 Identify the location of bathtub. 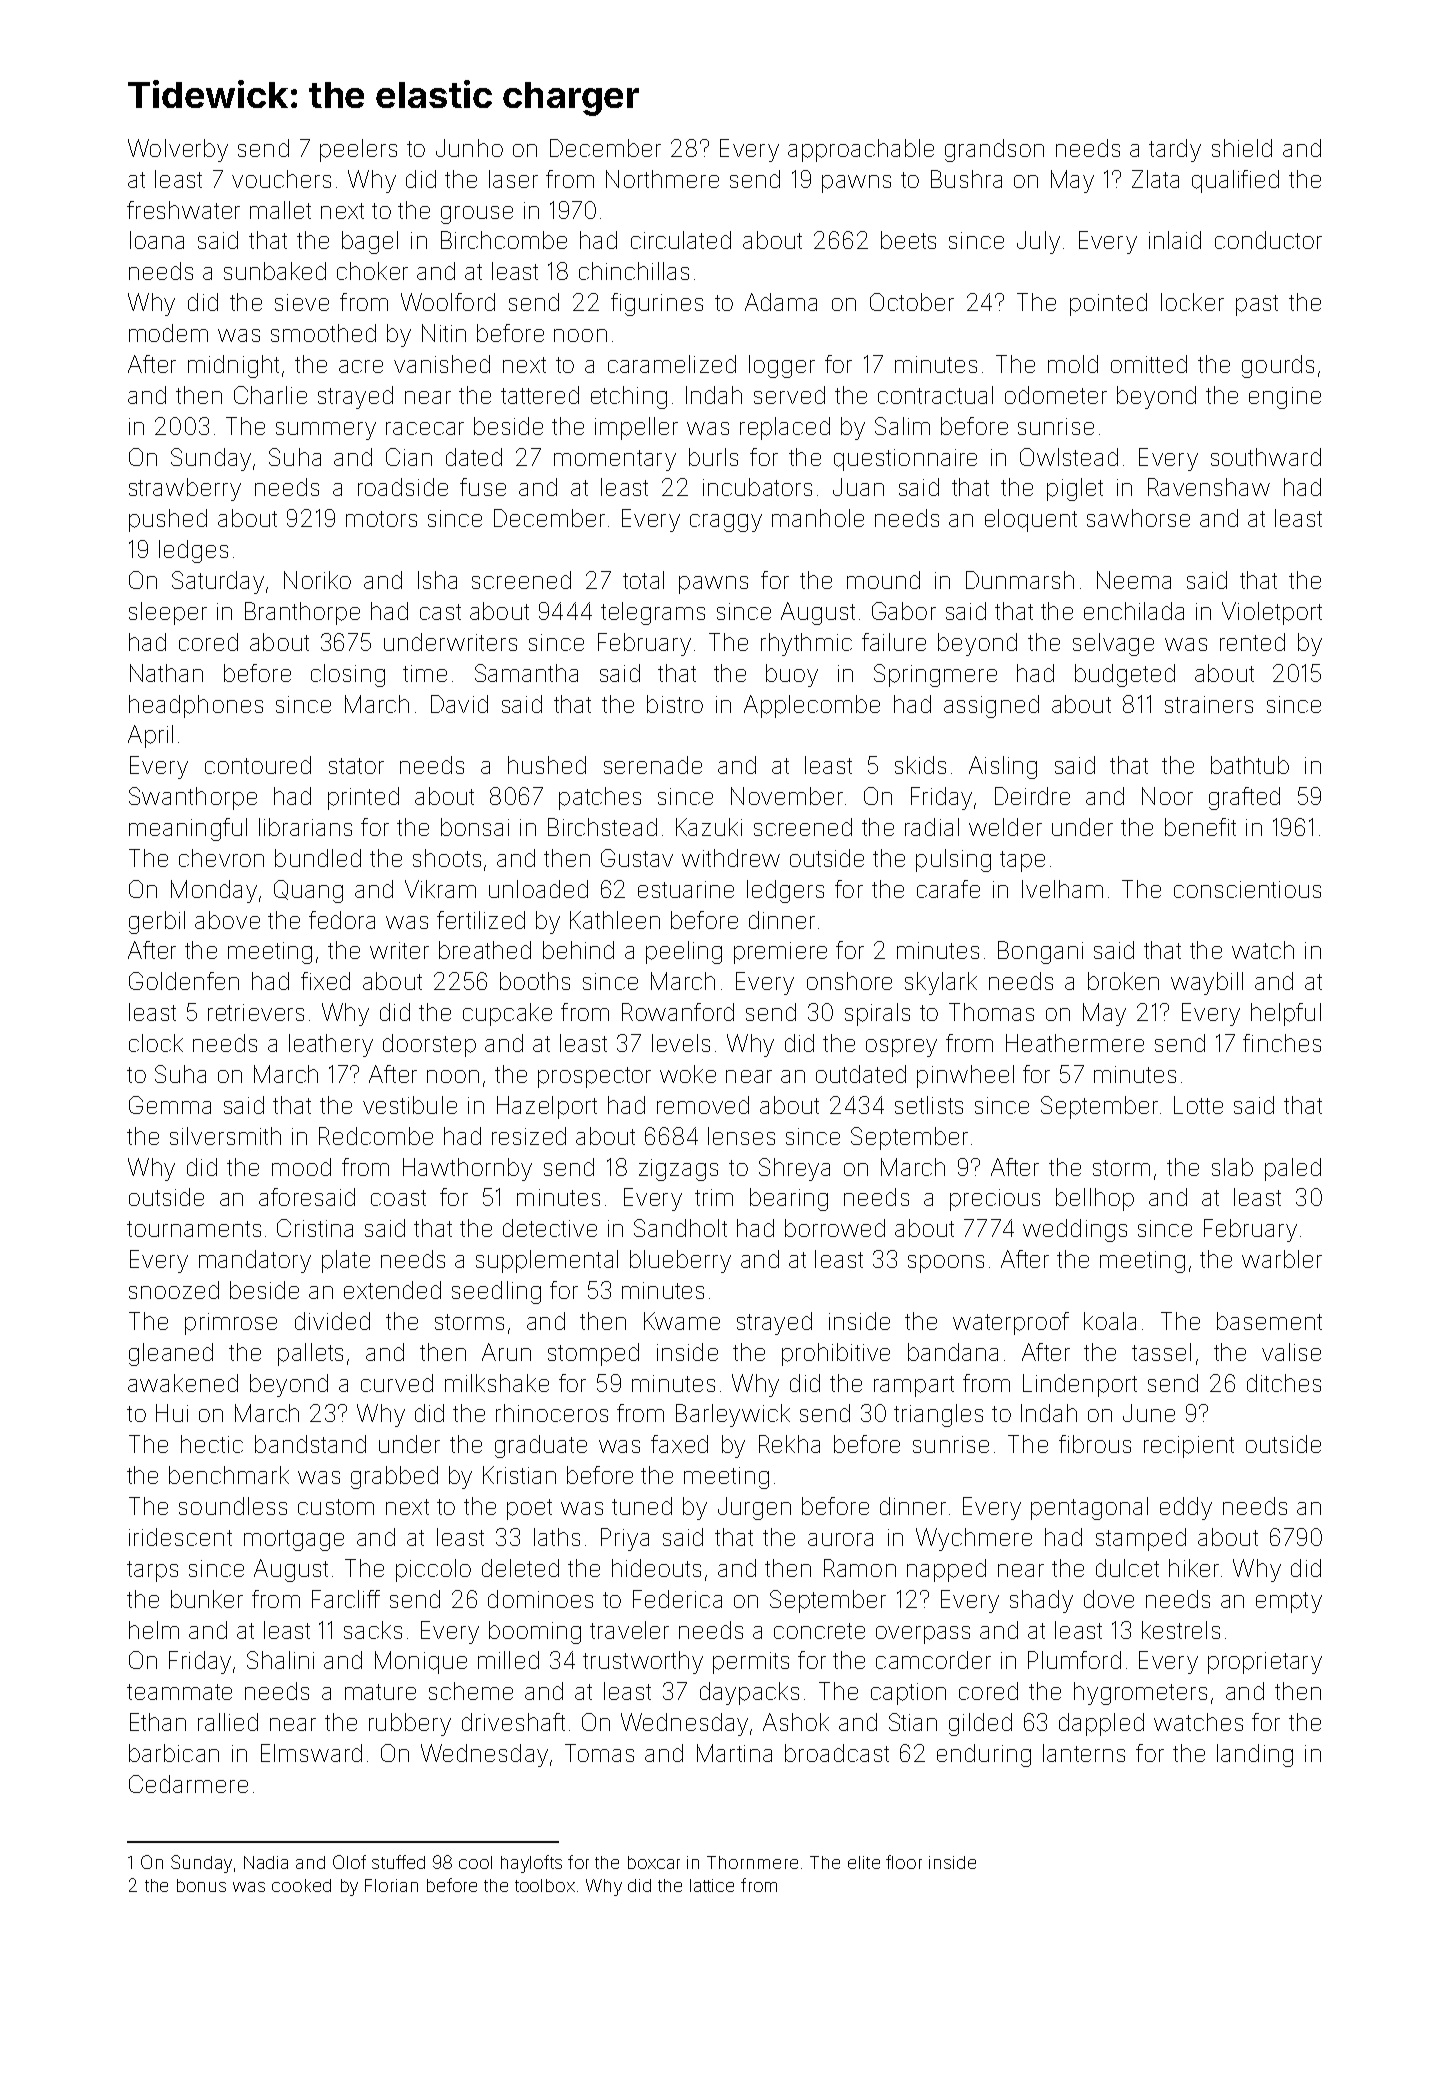
(1250, 765).
